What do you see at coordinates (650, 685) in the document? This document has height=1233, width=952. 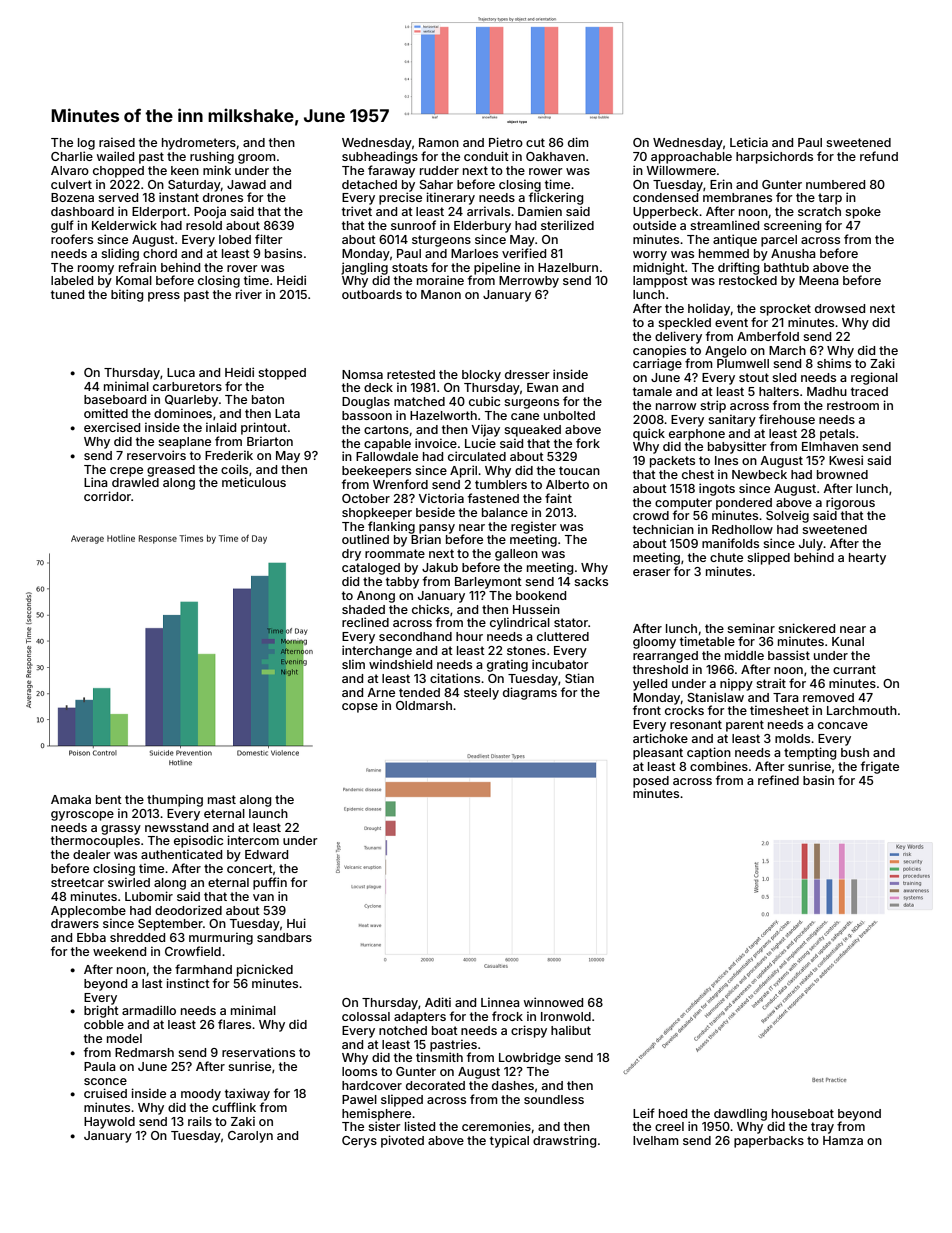 I see `yelled` at bounding box center [650, 685].
